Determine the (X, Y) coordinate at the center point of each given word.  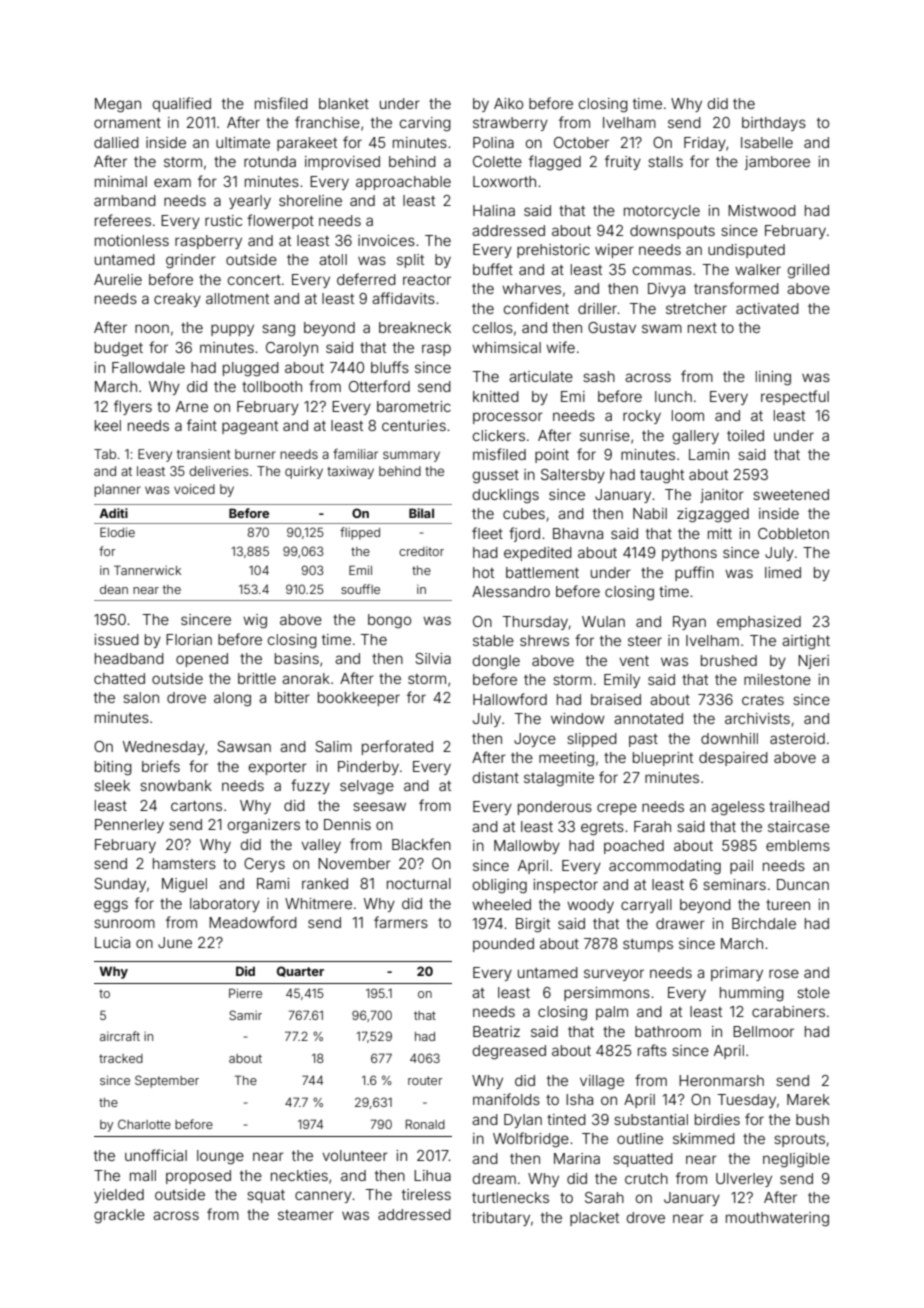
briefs (161, 766)
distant (495, 777)
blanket (344, 103)
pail (741, 867)
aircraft (120, 1036)
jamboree (777, 163)
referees (123, 220)
